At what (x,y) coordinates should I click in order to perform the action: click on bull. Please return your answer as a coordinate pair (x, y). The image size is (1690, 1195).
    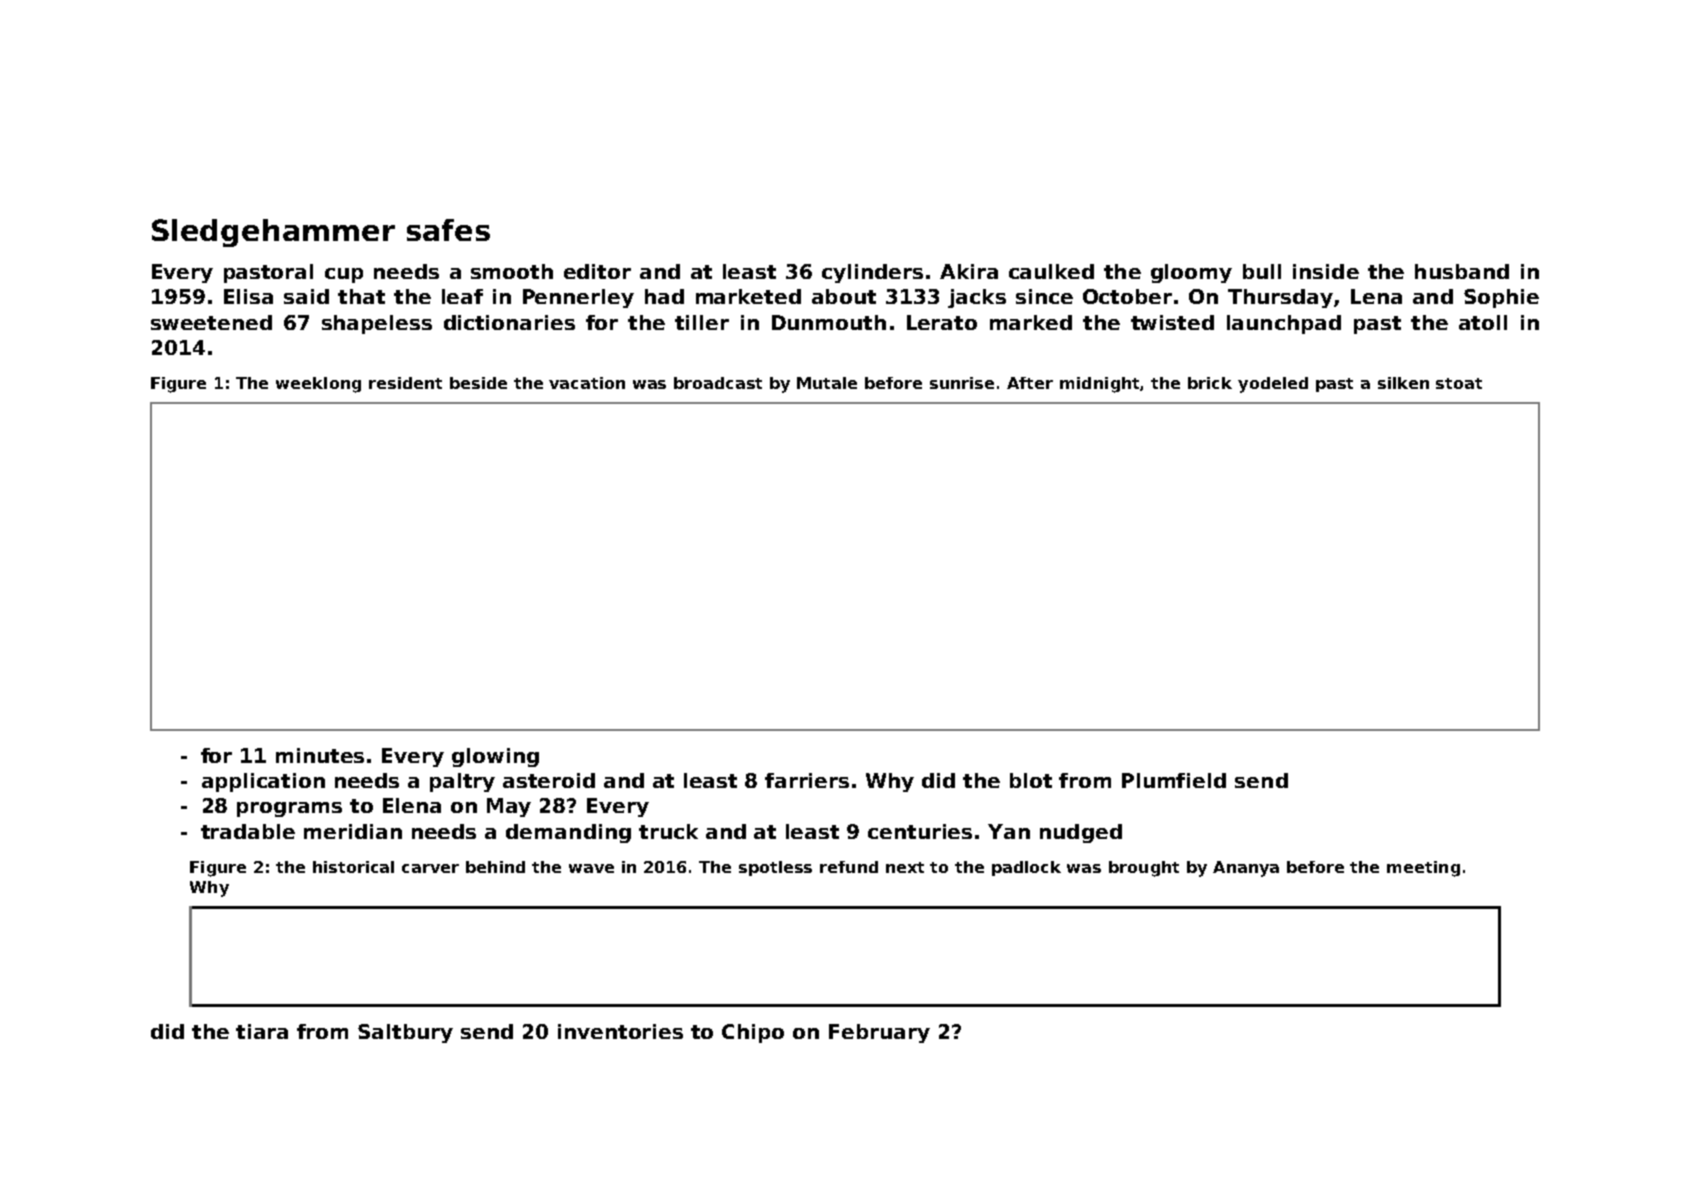
    Looking at the image, I should click on (1262, 271).
